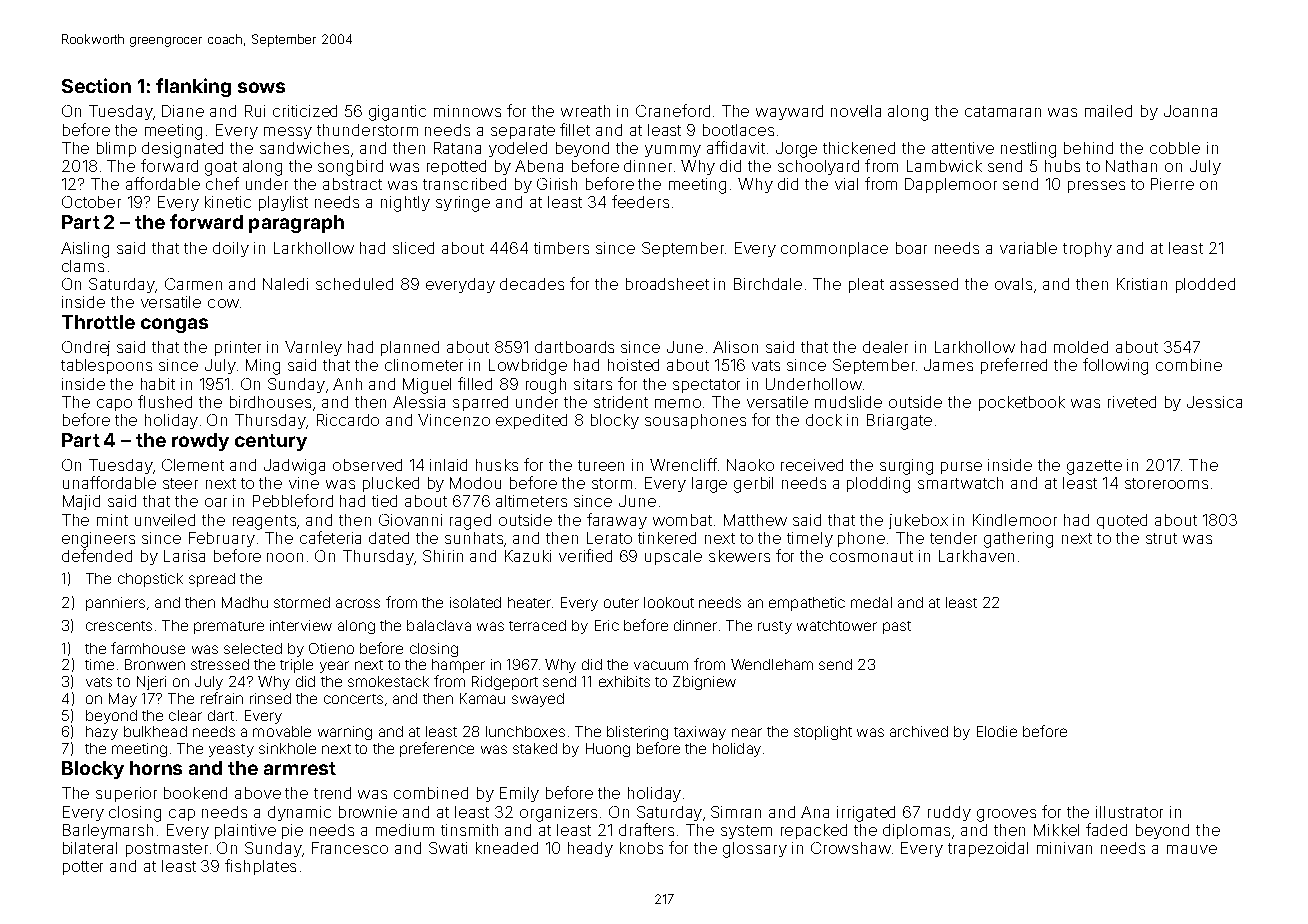 Image resolution: width=1308 pixels, height=924 pixels. I want to click on Huong, so click(608, 750).
